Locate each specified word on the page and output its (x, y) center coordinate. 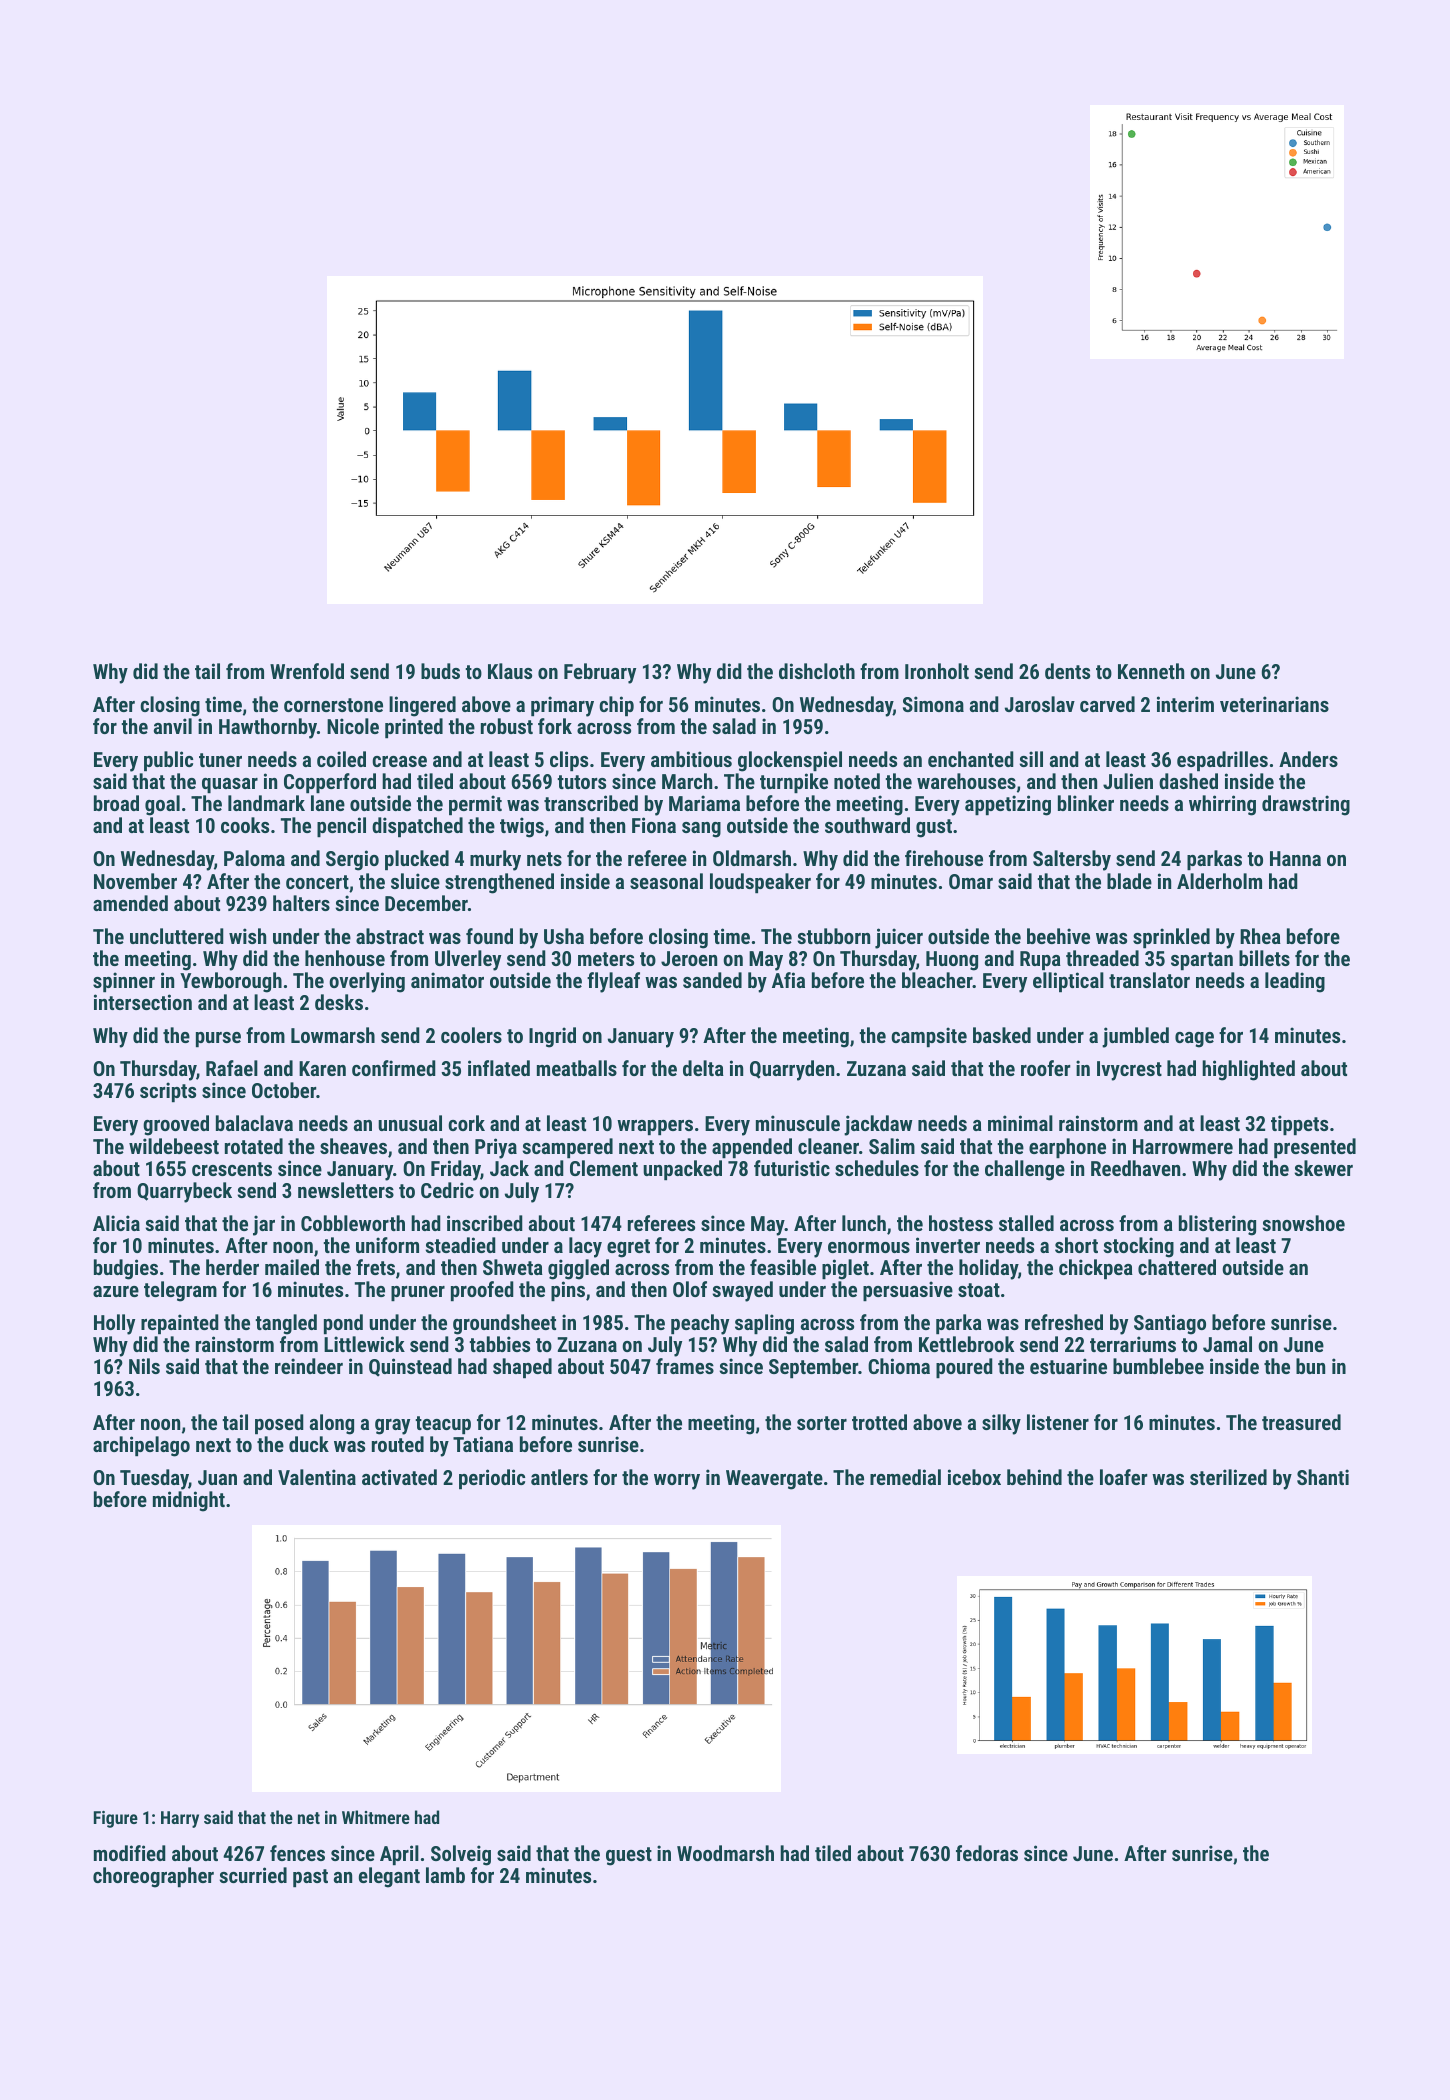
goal (162, 805)
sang (701, 830)
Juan (217, 1477)
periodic (492, 1479)
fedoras (987, 1853)
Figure (116, 1819)
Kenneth (1151, 671)
